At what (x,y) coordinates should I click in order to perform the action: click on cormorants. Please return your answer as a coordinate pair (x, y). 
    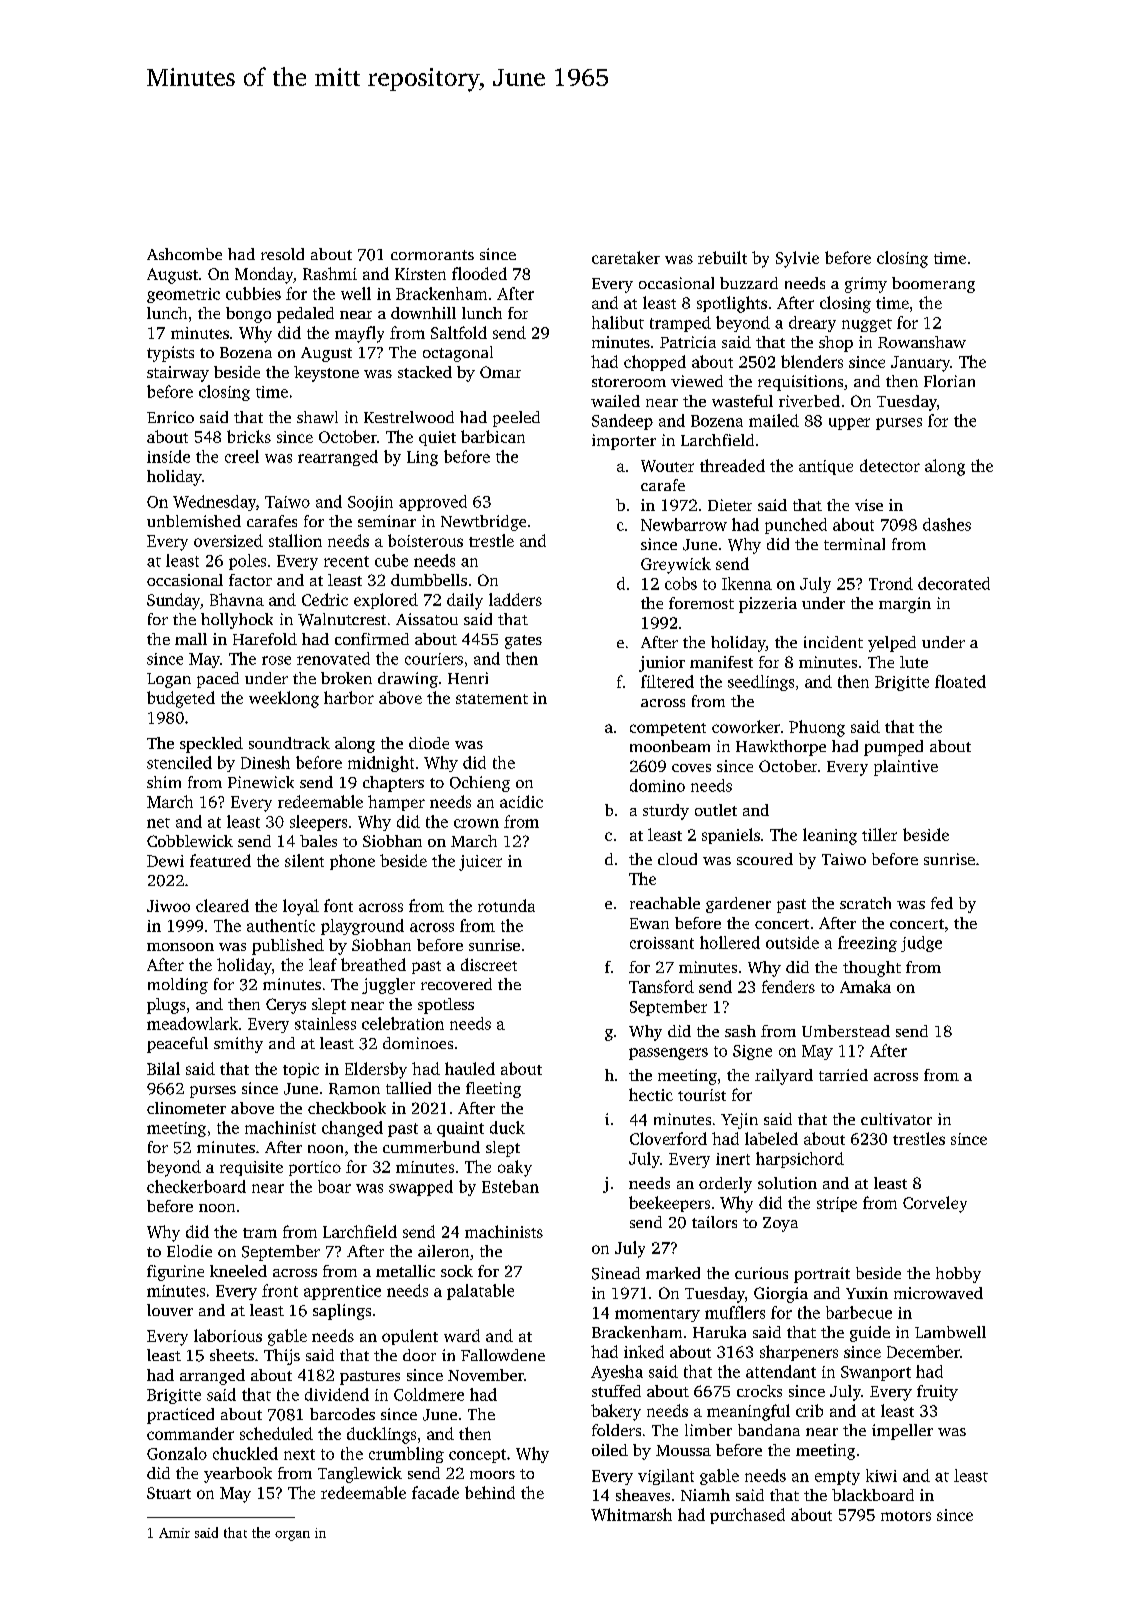
    Looking at the image, I should click on (432, 255).
